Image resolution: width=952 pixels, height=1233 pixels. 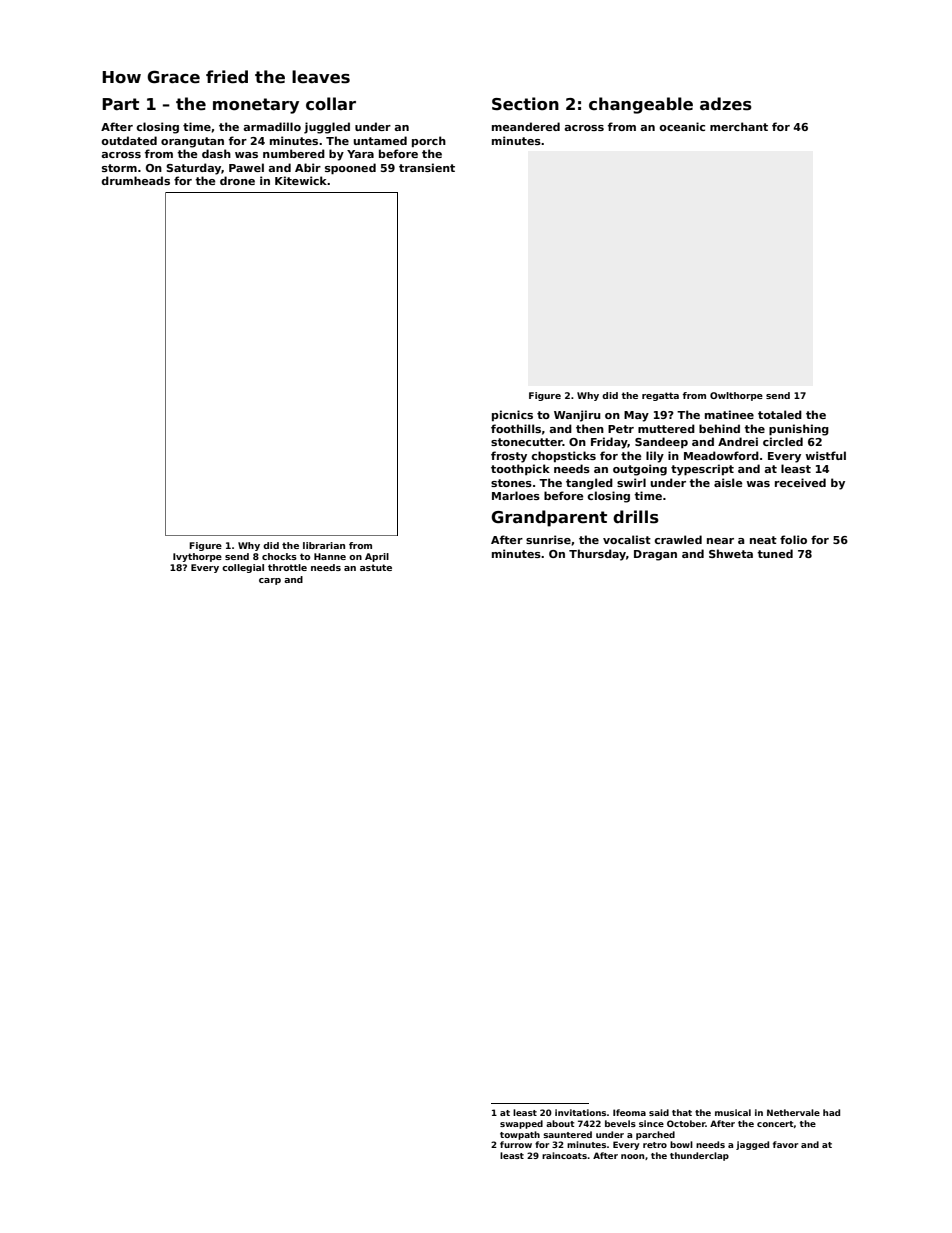 I want to click on adzes, so click(x=726, y=104).
